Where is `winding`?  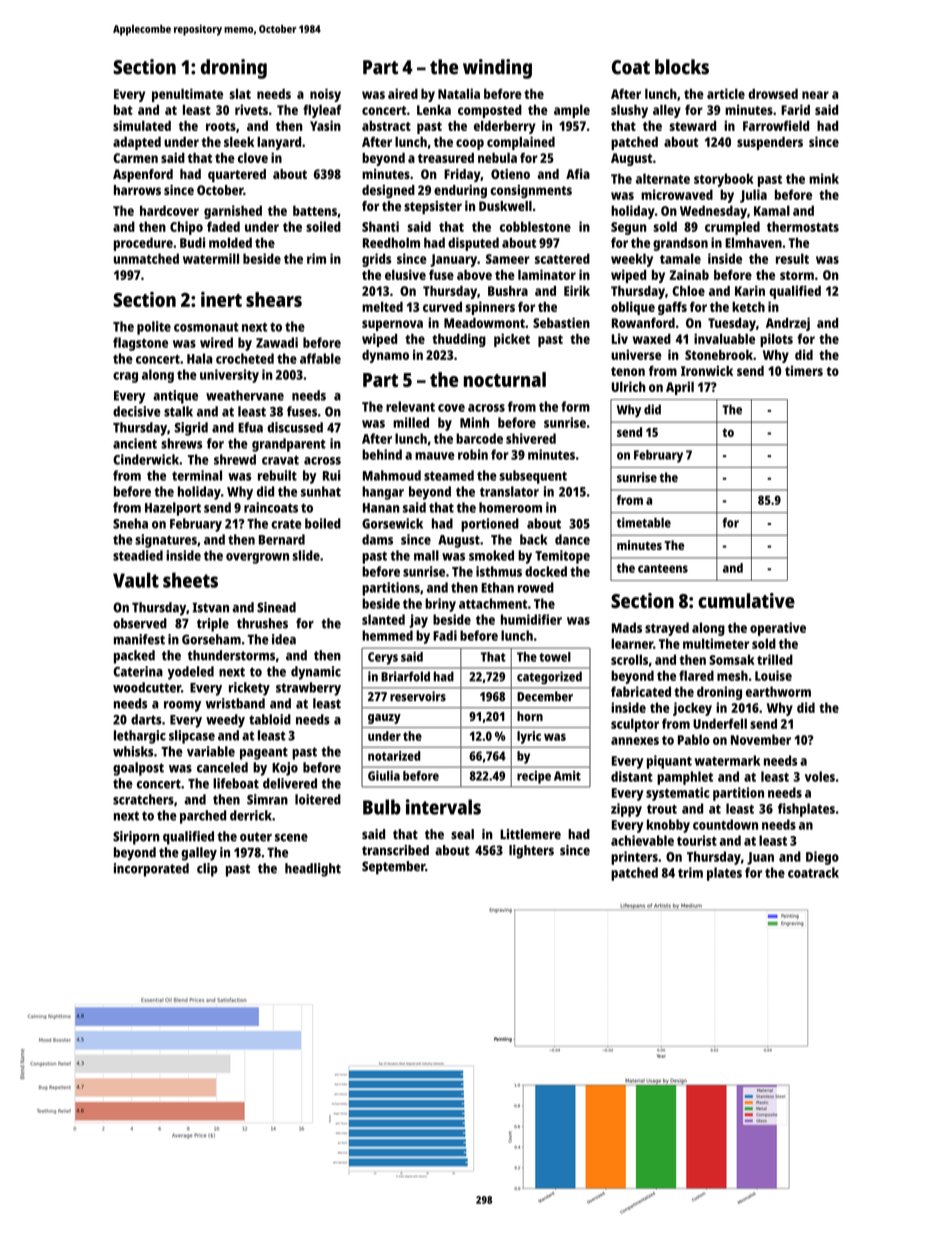 winding is located at coordinates (497, 69).
